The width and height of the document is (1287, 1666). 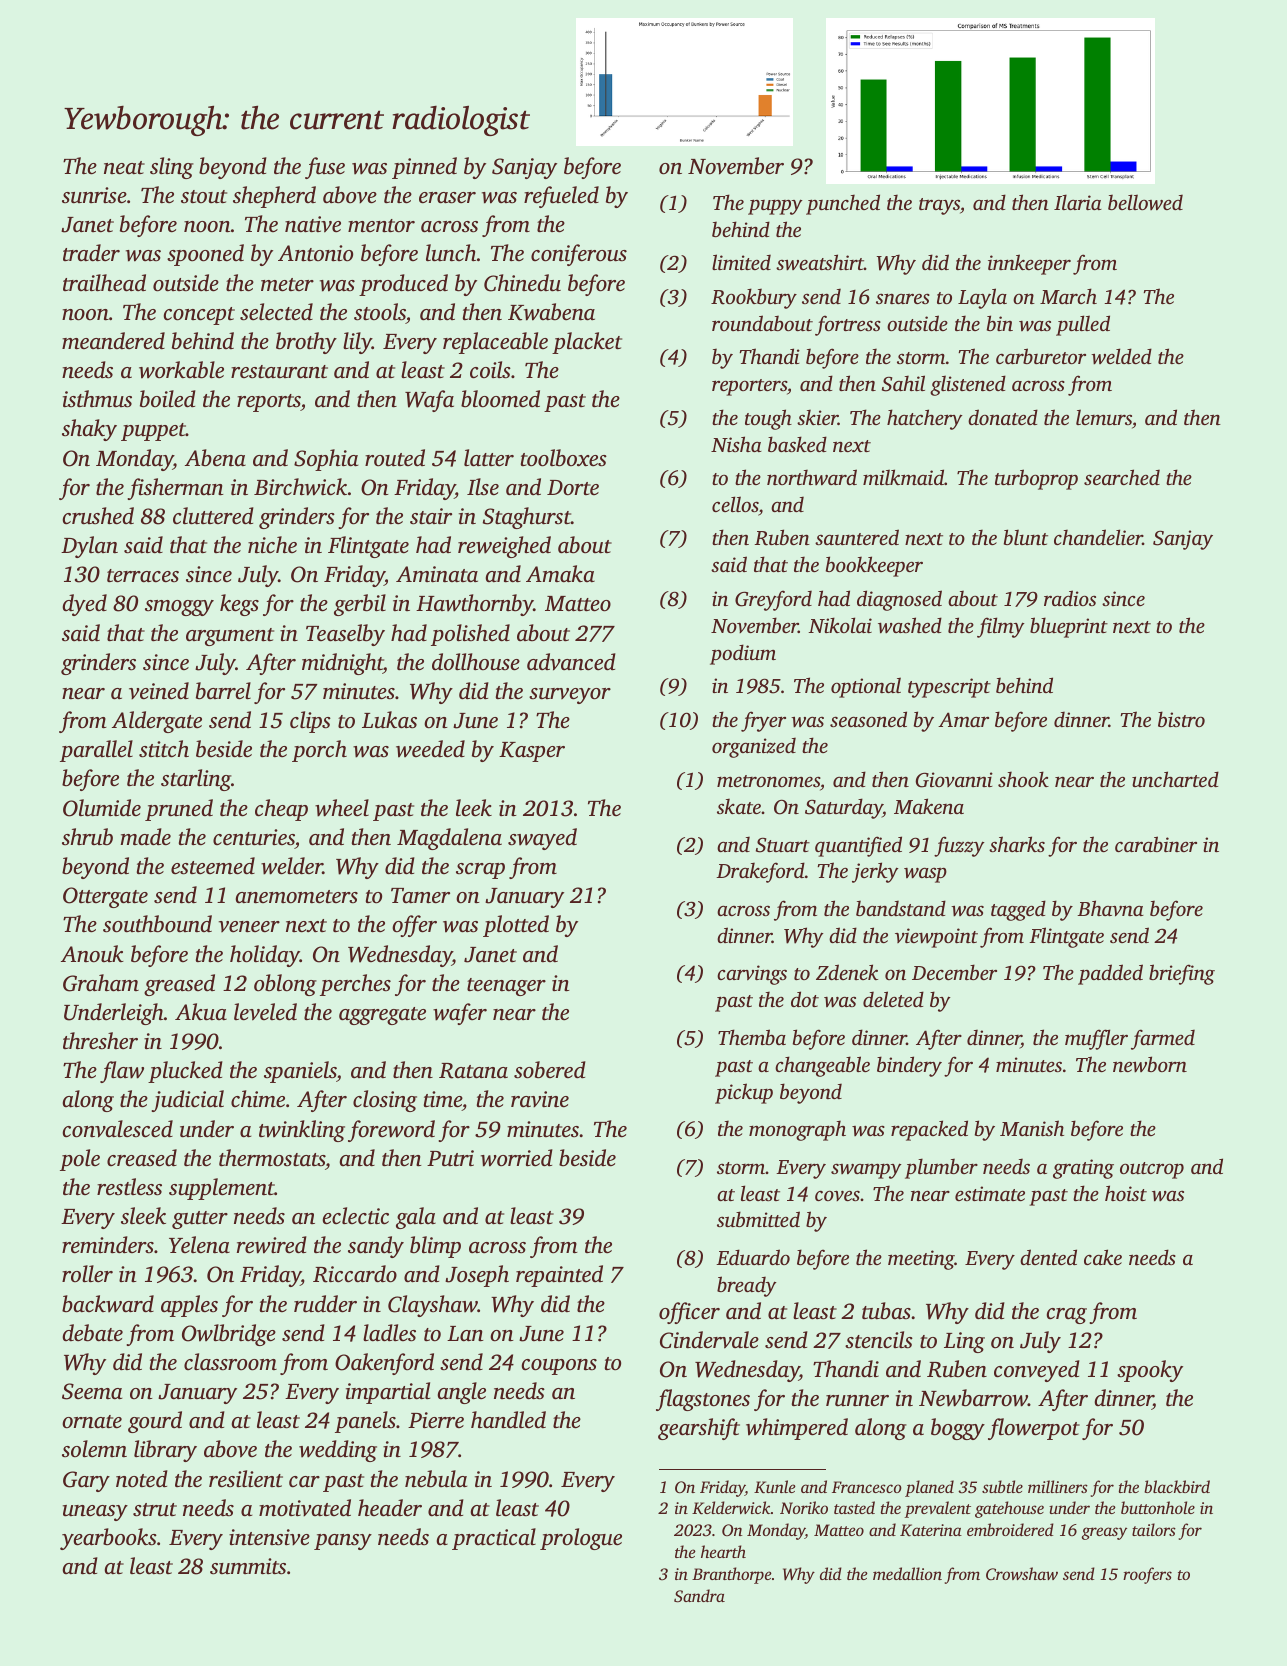 What do you see at coordinates (449, 839) in the document?
I see `Magdalena` at bounding box center [449, 839].
